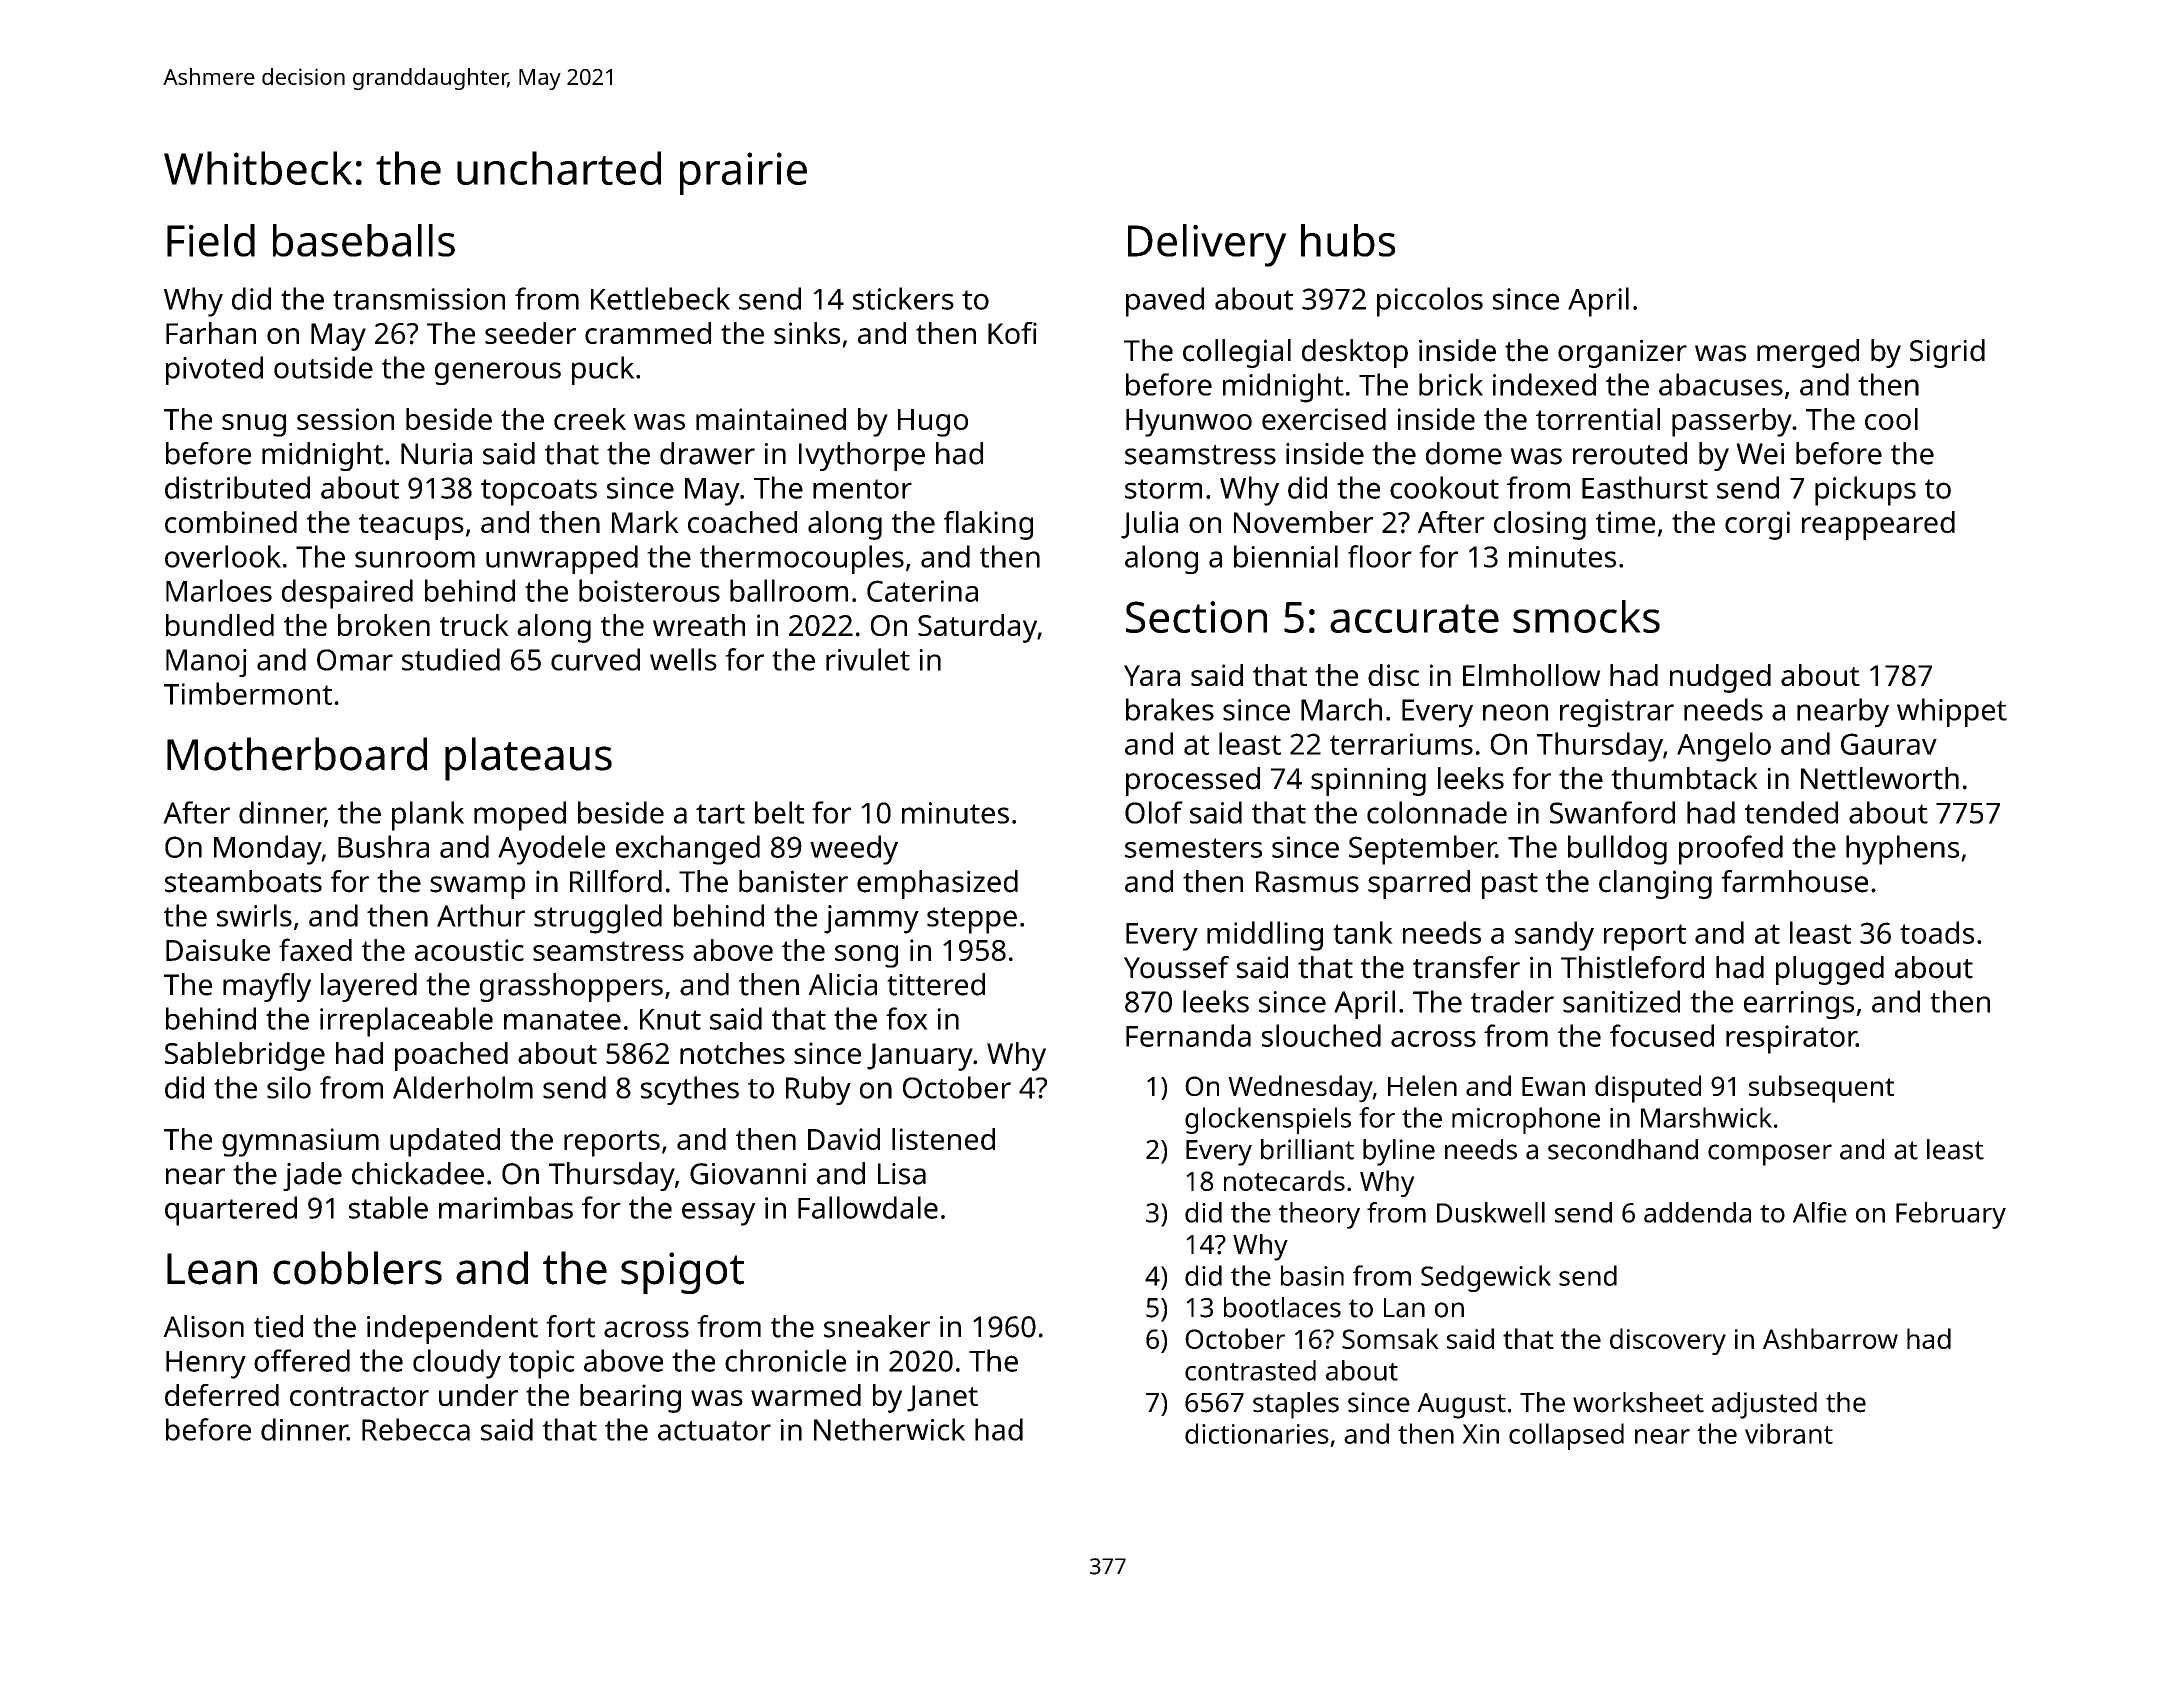  Describe the element at coordinates (1207, 245) in the screenshot. I see `Delivery` at that location.
